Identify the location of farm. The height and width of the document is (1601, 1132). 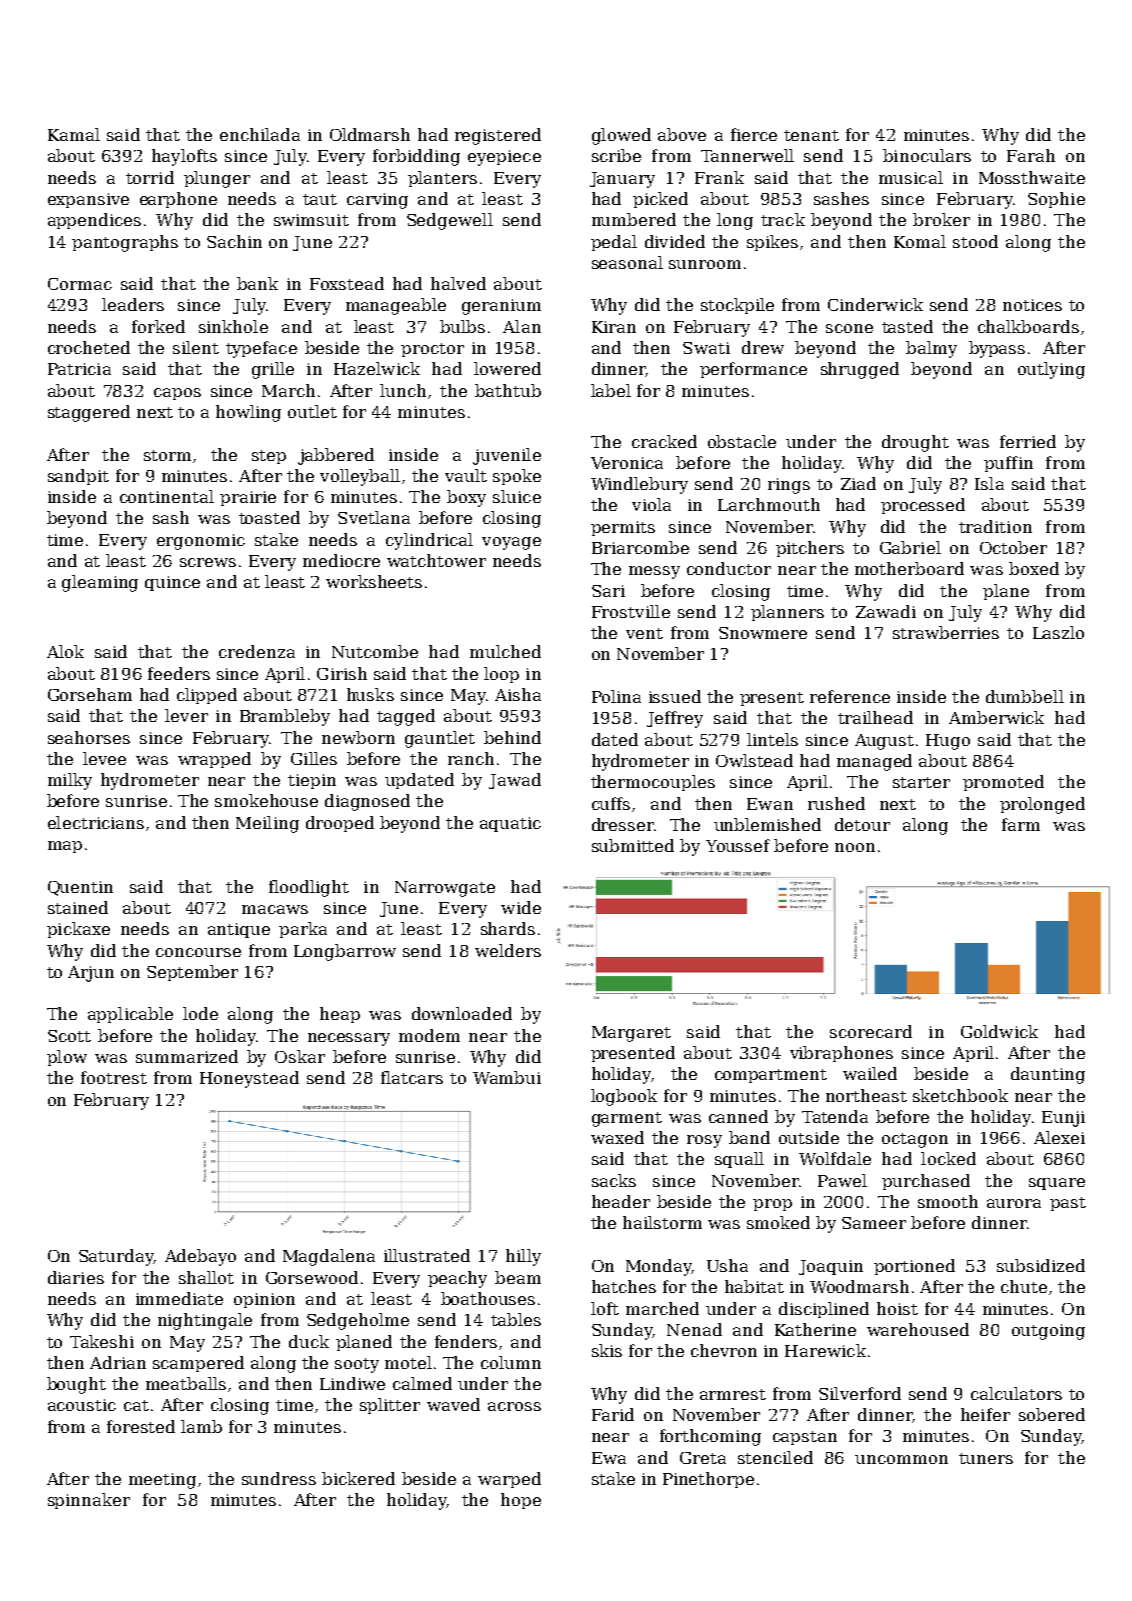
(1021, 824).
